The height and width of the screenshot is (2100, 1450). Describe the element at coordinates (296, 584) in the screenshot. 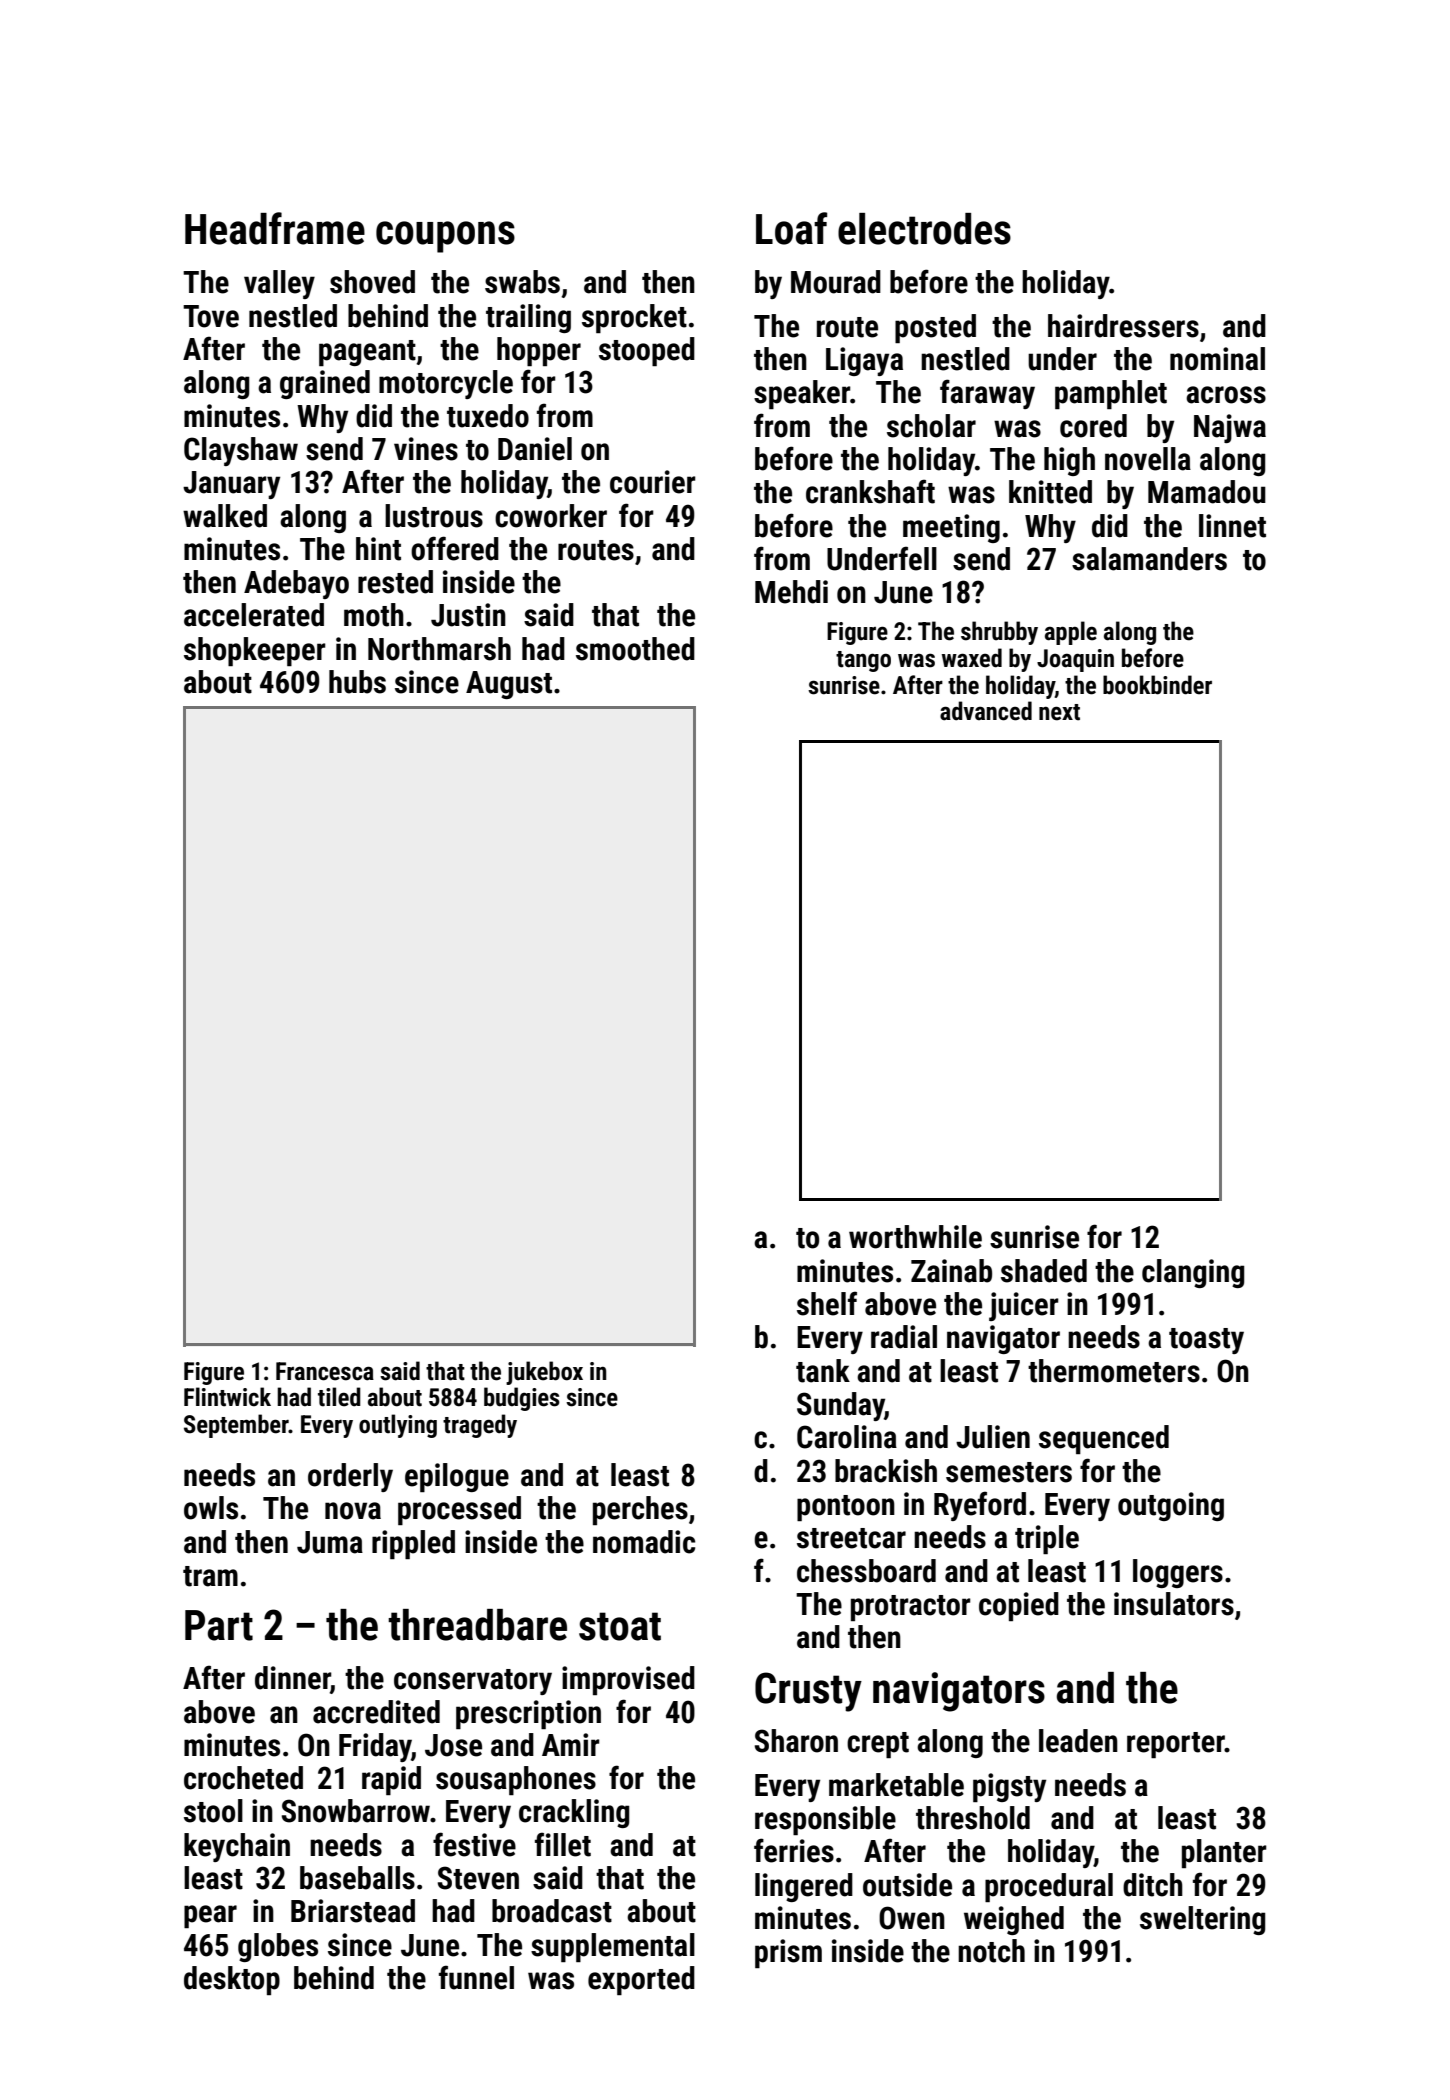

I see `Adebayo` at that location.
